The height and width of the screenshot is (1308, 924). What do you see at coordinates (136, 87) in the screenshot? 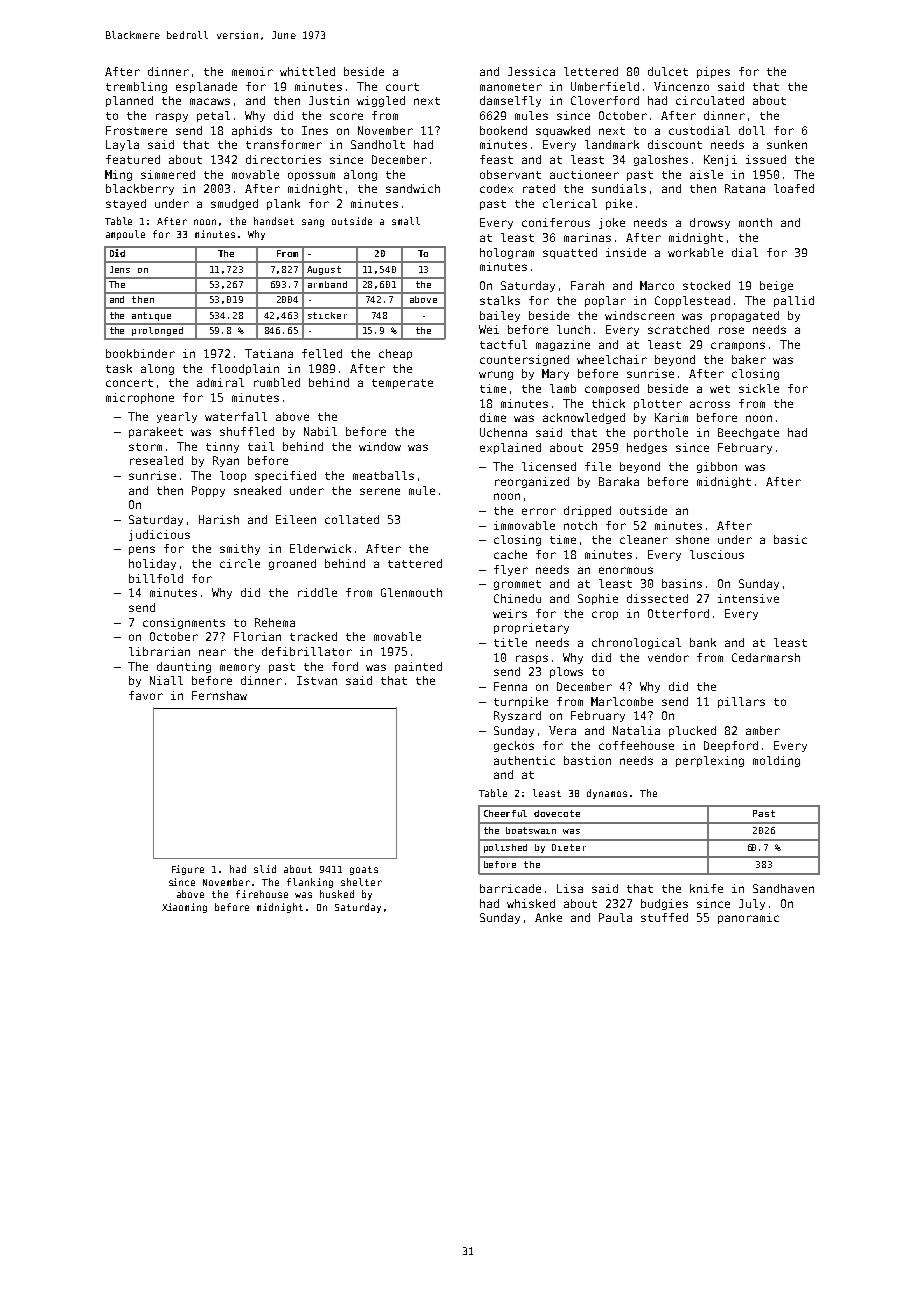
I see `trembling` at bounding box center [136, 87].
